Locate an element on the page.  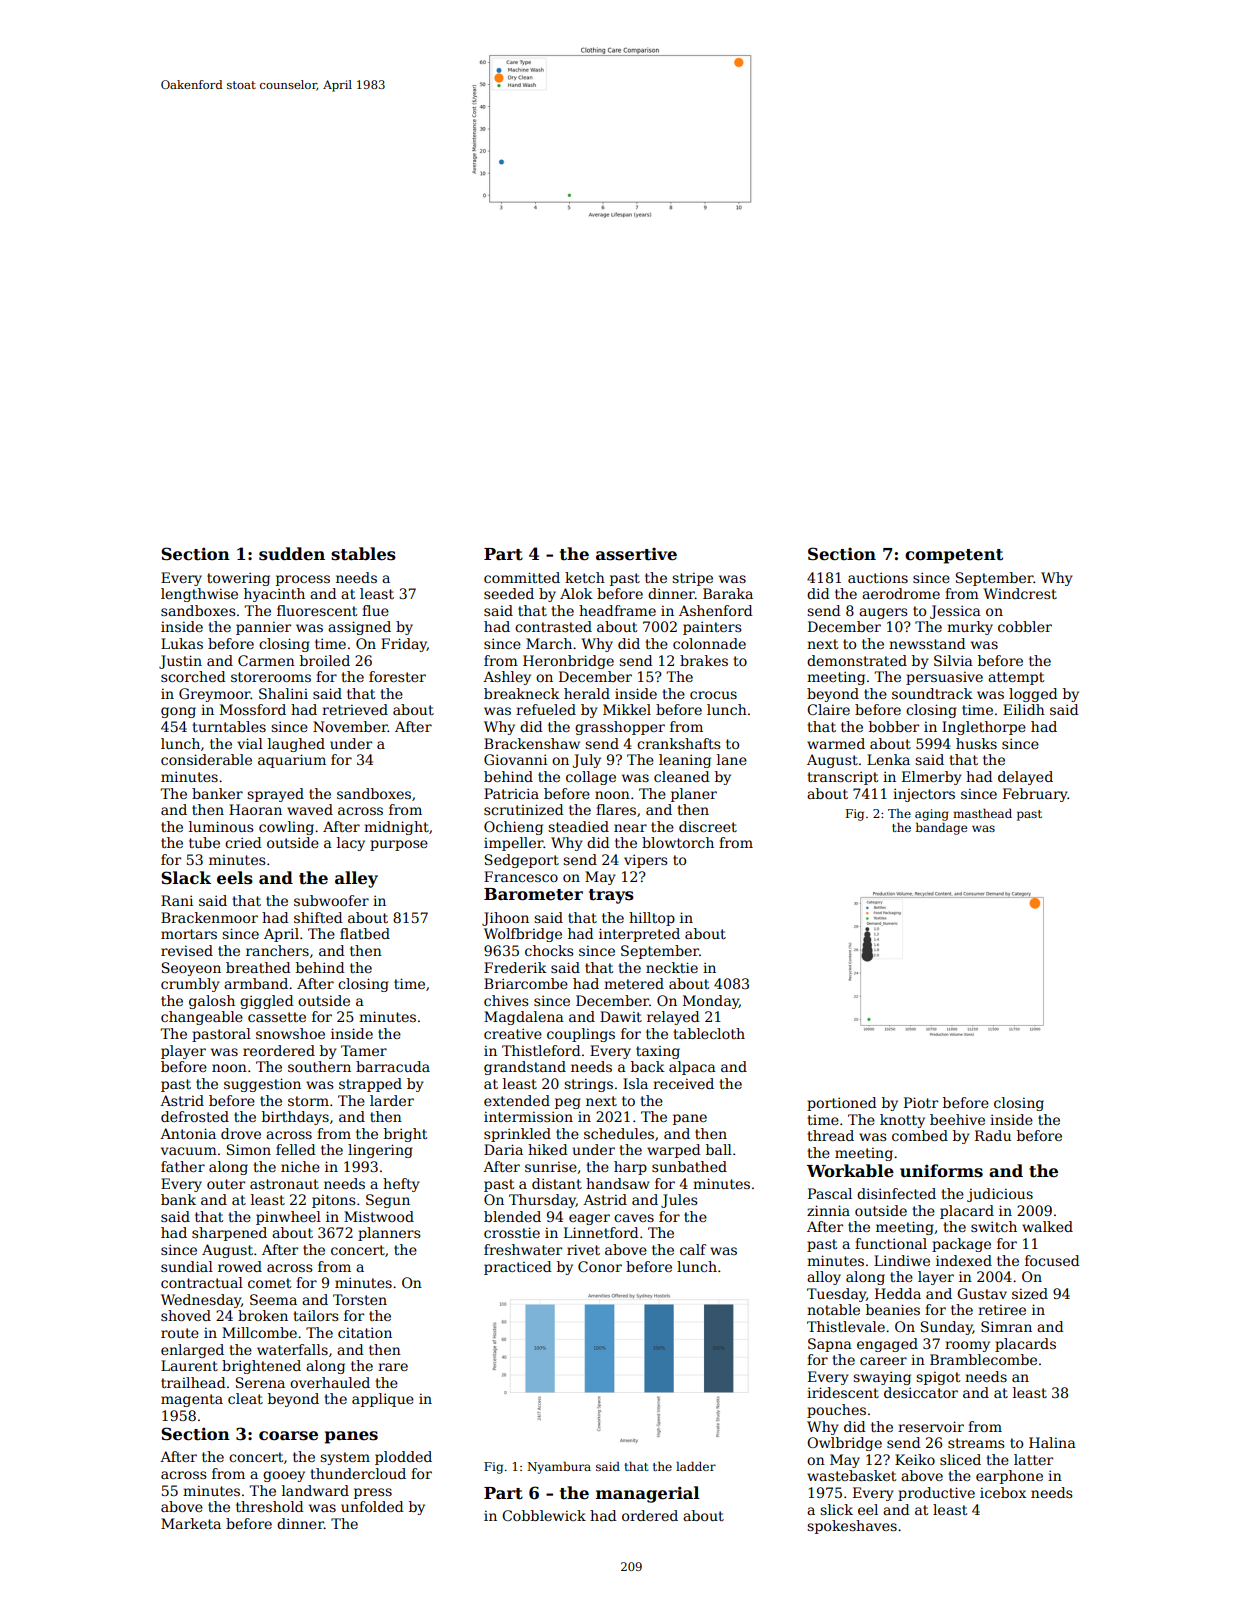
managerial is located at coordinates (648, 1494).
